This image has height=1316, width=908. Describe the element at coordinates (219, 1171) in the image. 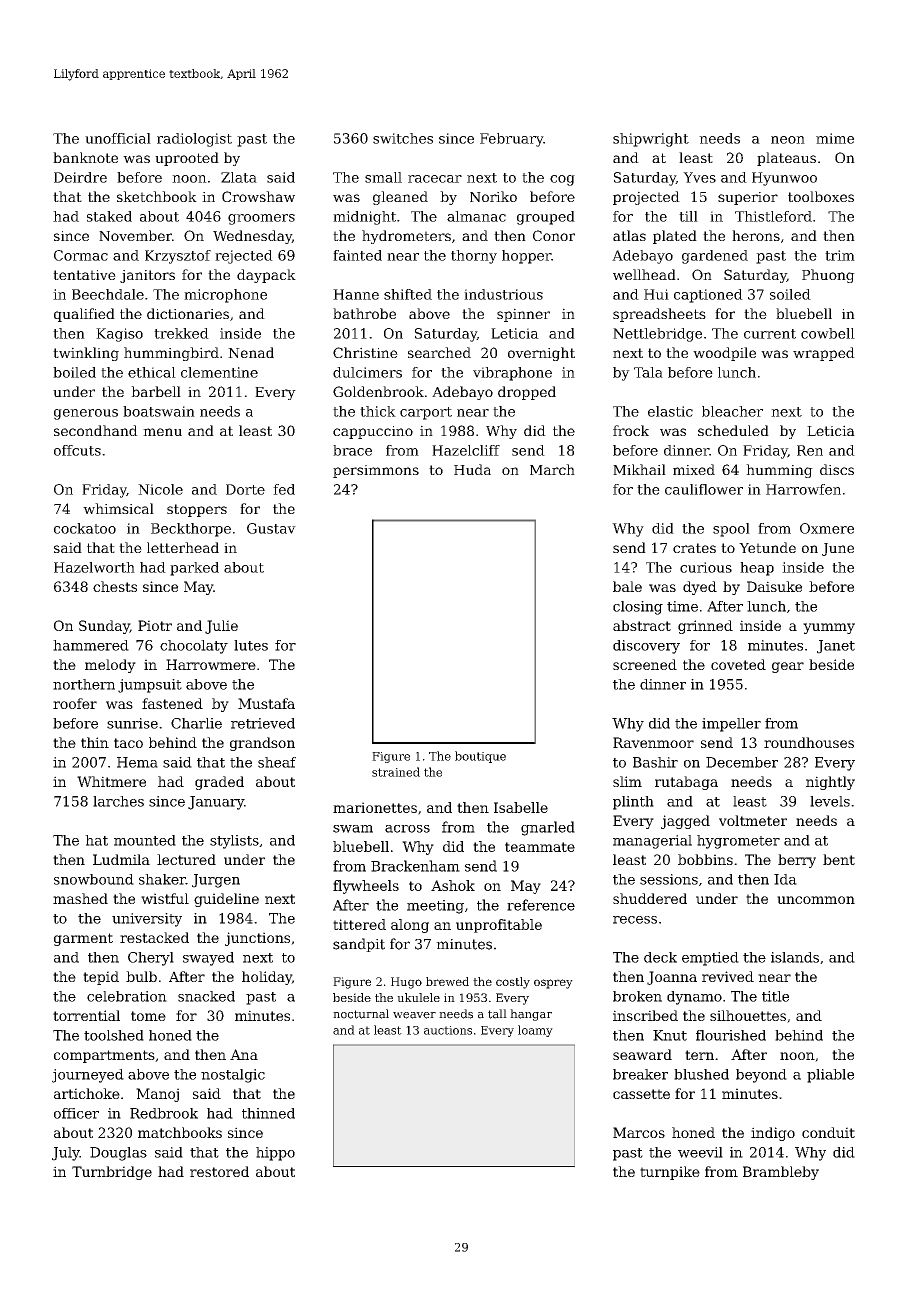

I see `restored` at that location.
